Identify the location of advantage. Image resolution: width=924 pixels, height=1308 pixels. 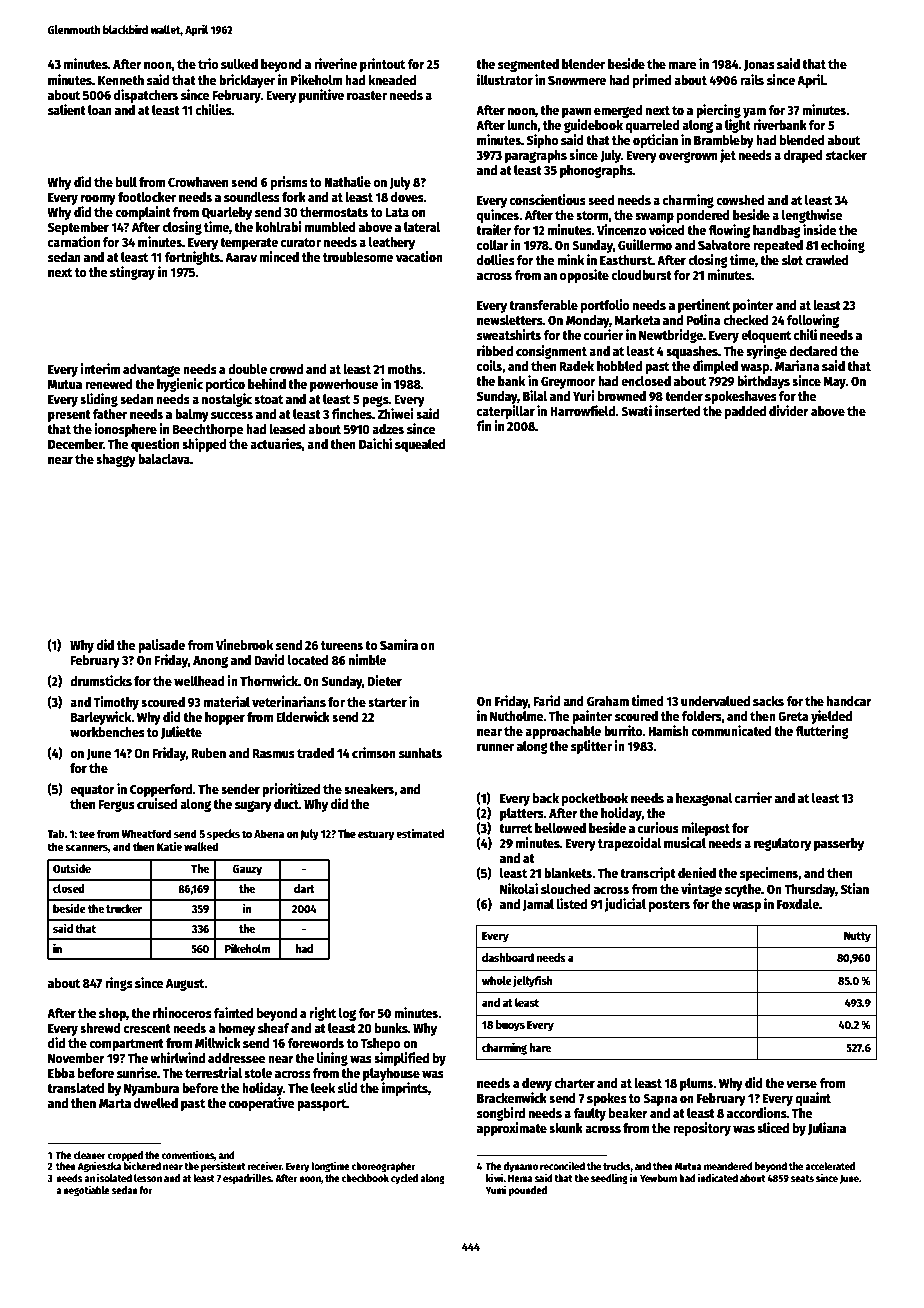
(152, 370).
